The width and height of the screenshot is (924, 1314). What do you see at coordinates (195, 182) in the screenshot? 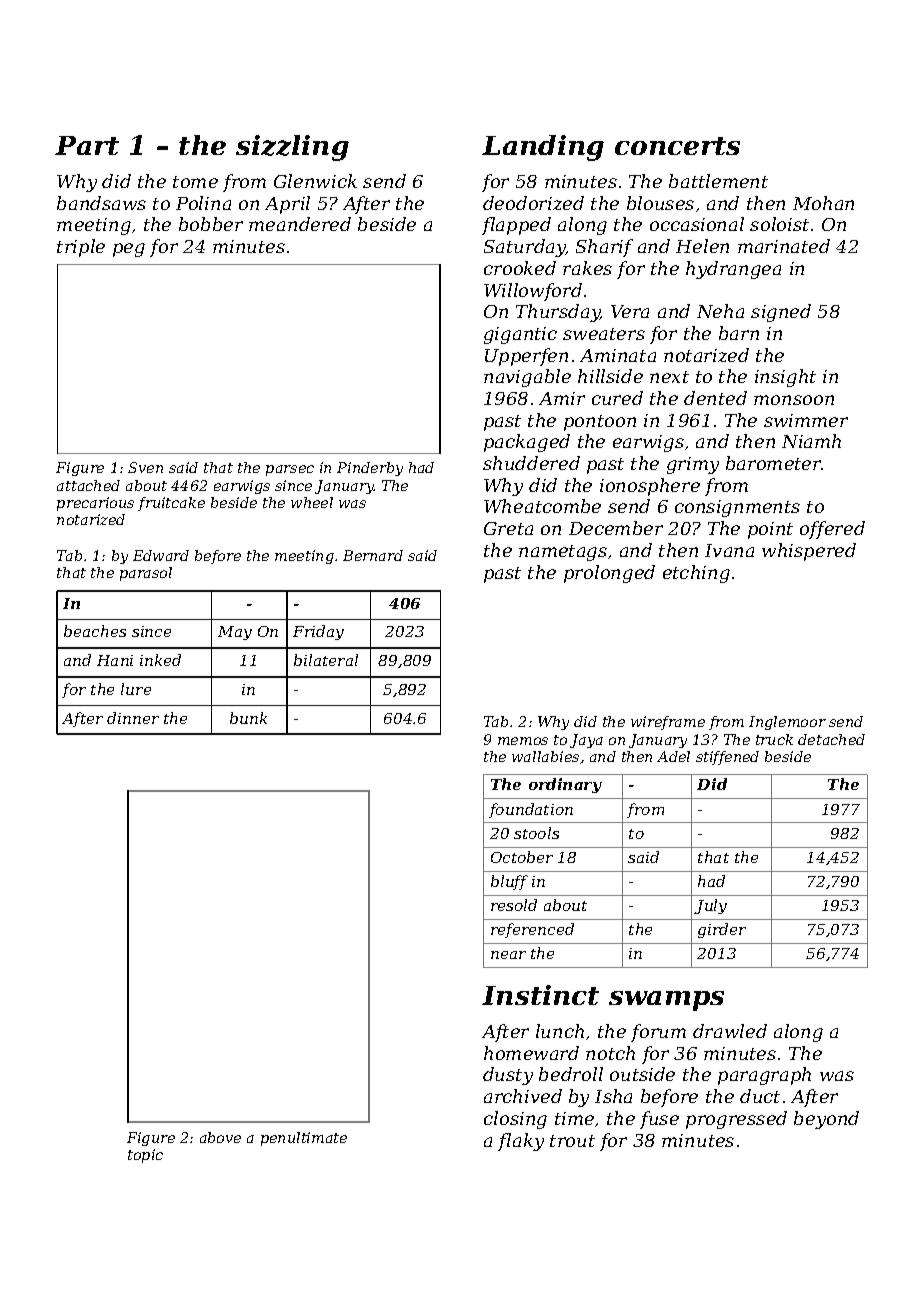
I see `tome` at bounding box center [195, 182].
